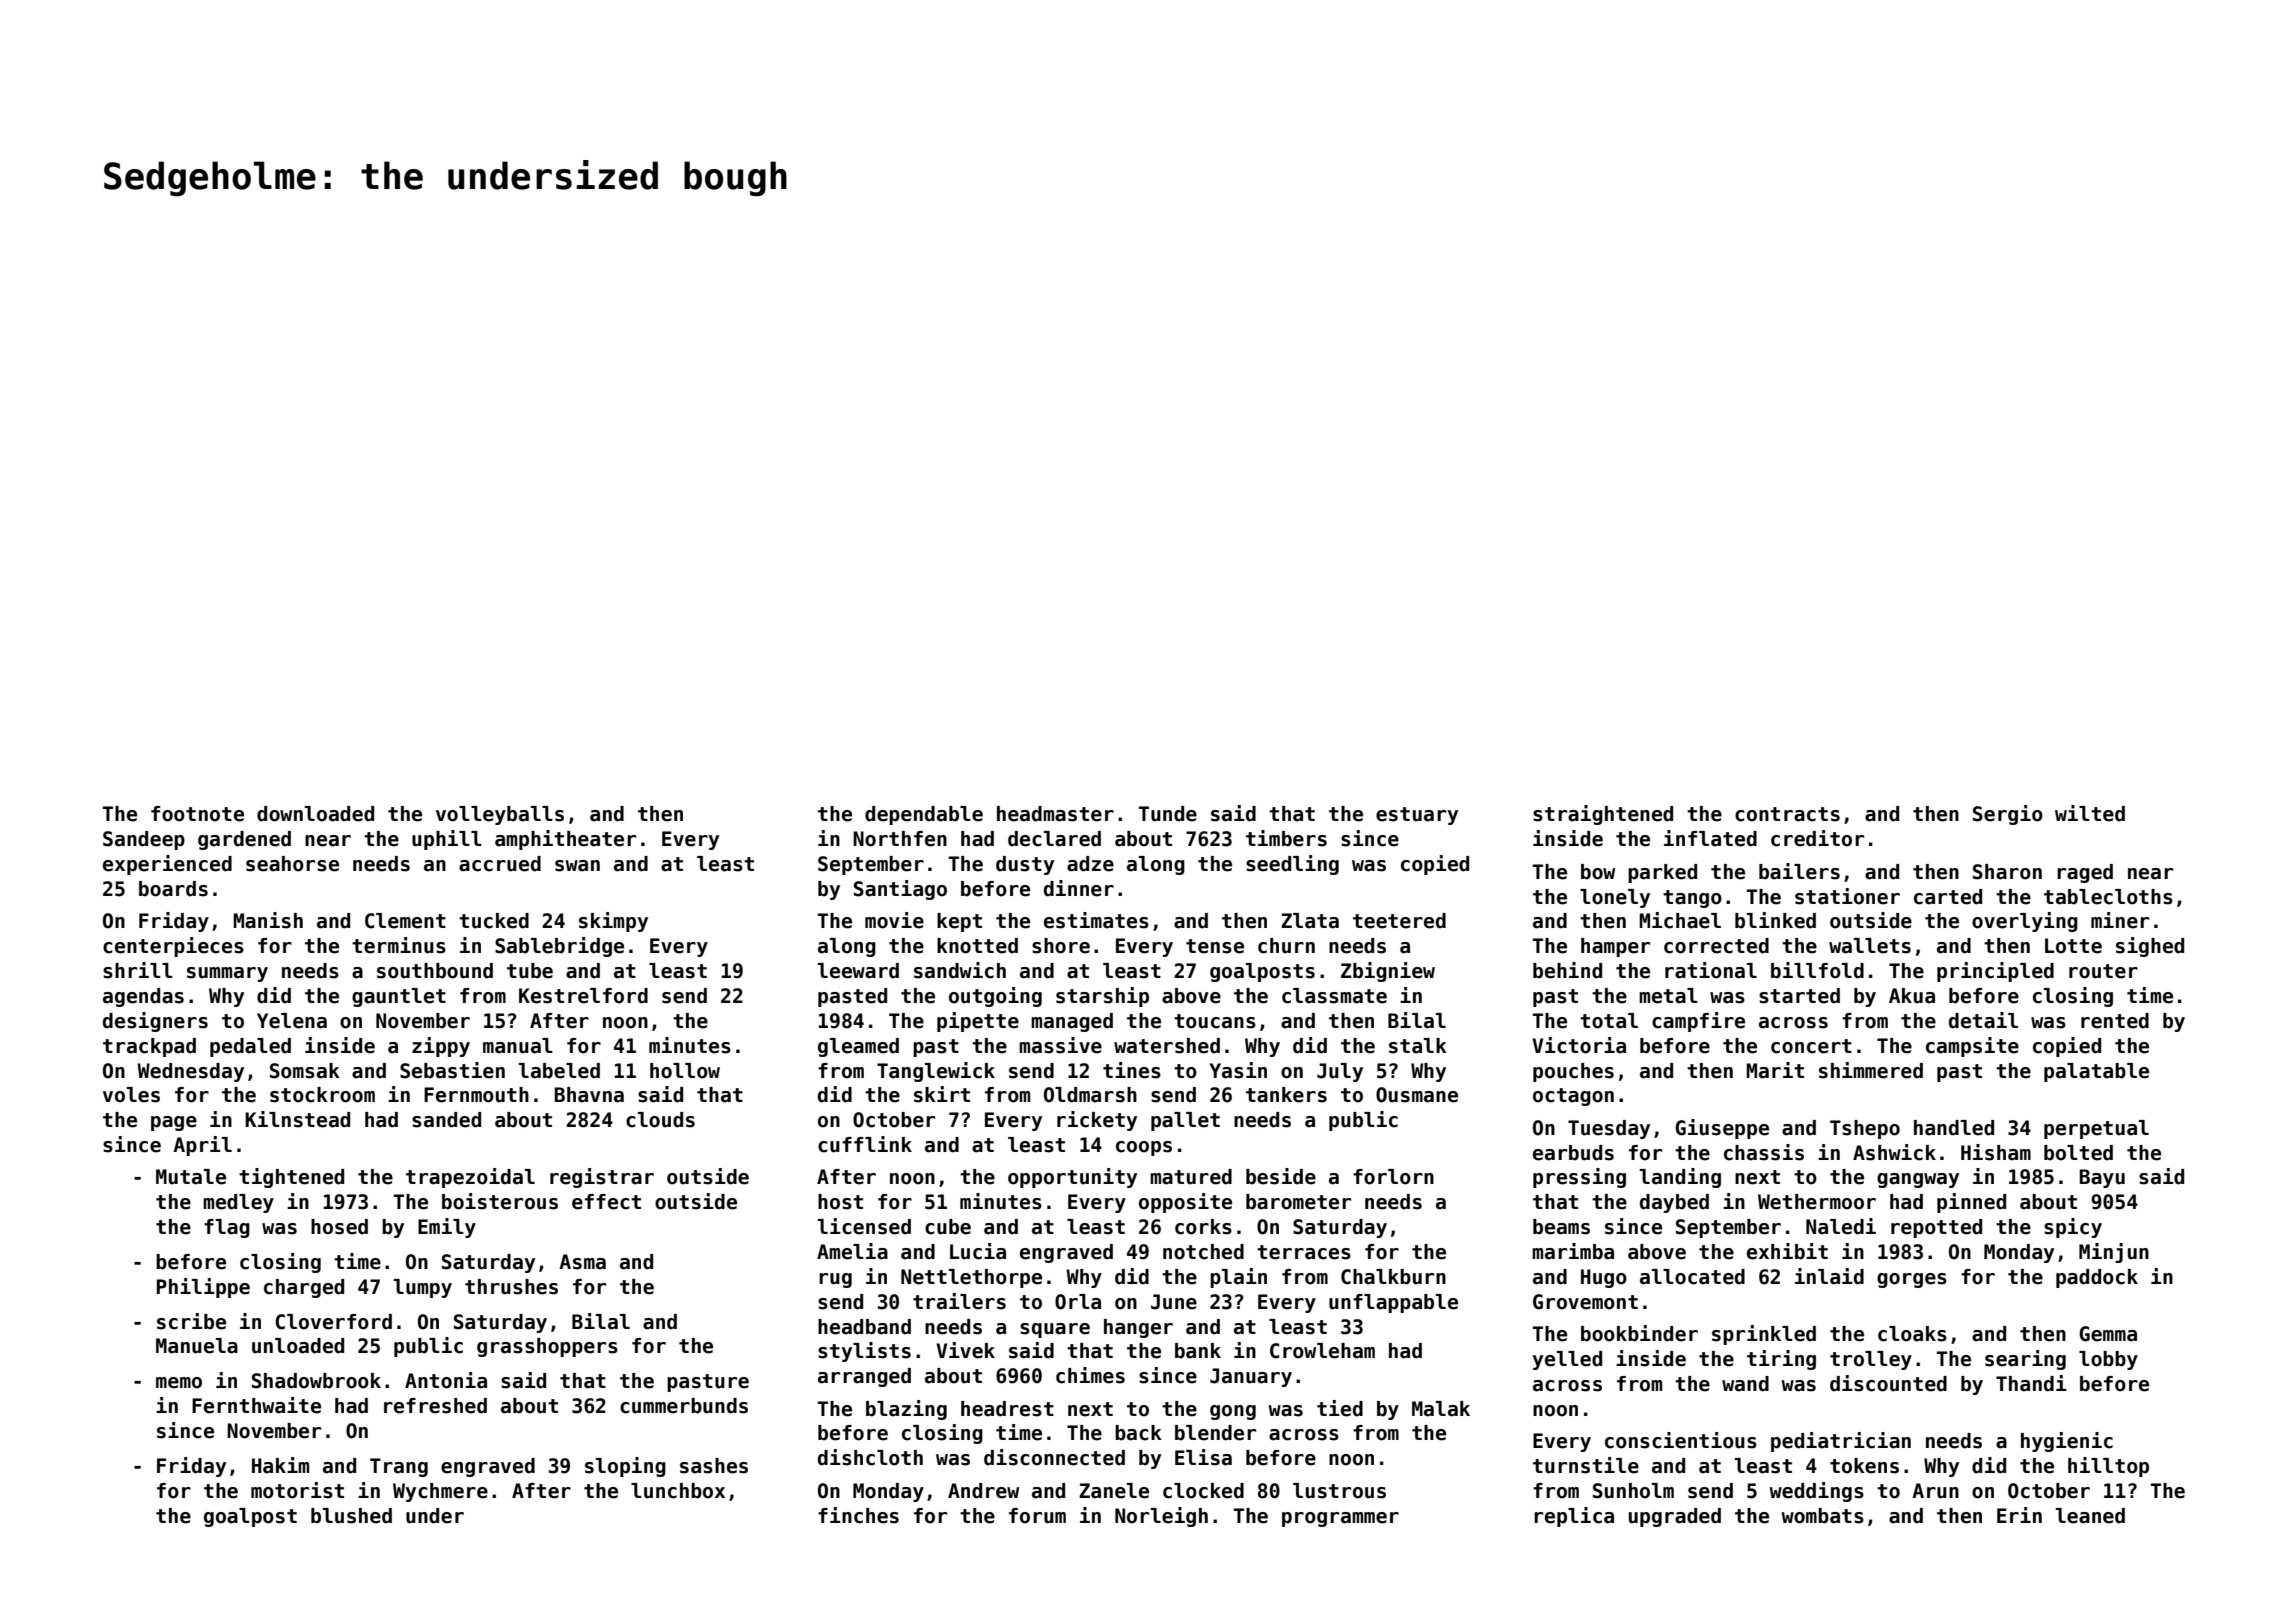 This screenshot has width=2292, height=1620. Describe the element at coordinates (446, 1380) in the screenshot. I see `Antonia` at that location.
